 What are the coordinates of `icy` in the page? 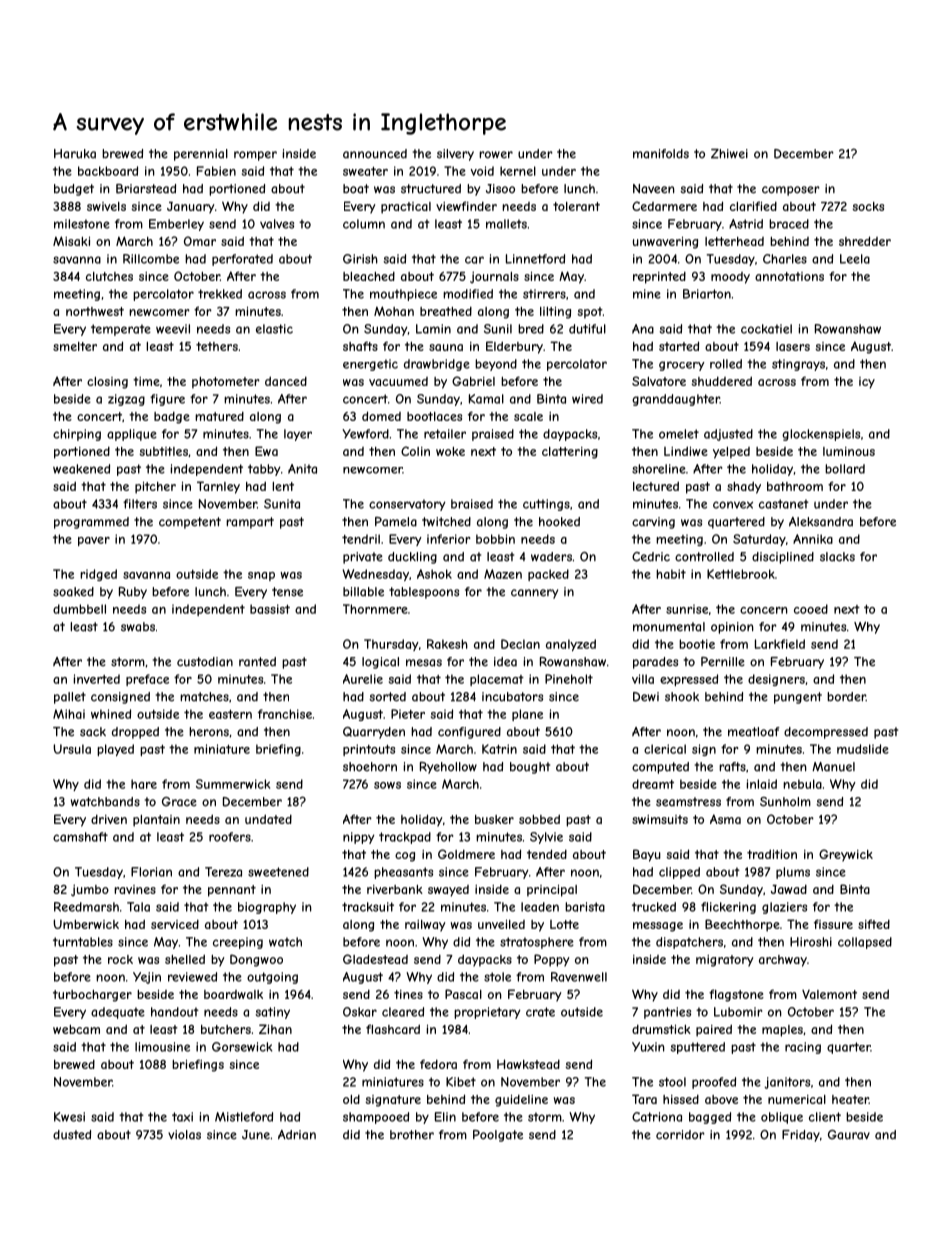 It's located at (867, 383).
